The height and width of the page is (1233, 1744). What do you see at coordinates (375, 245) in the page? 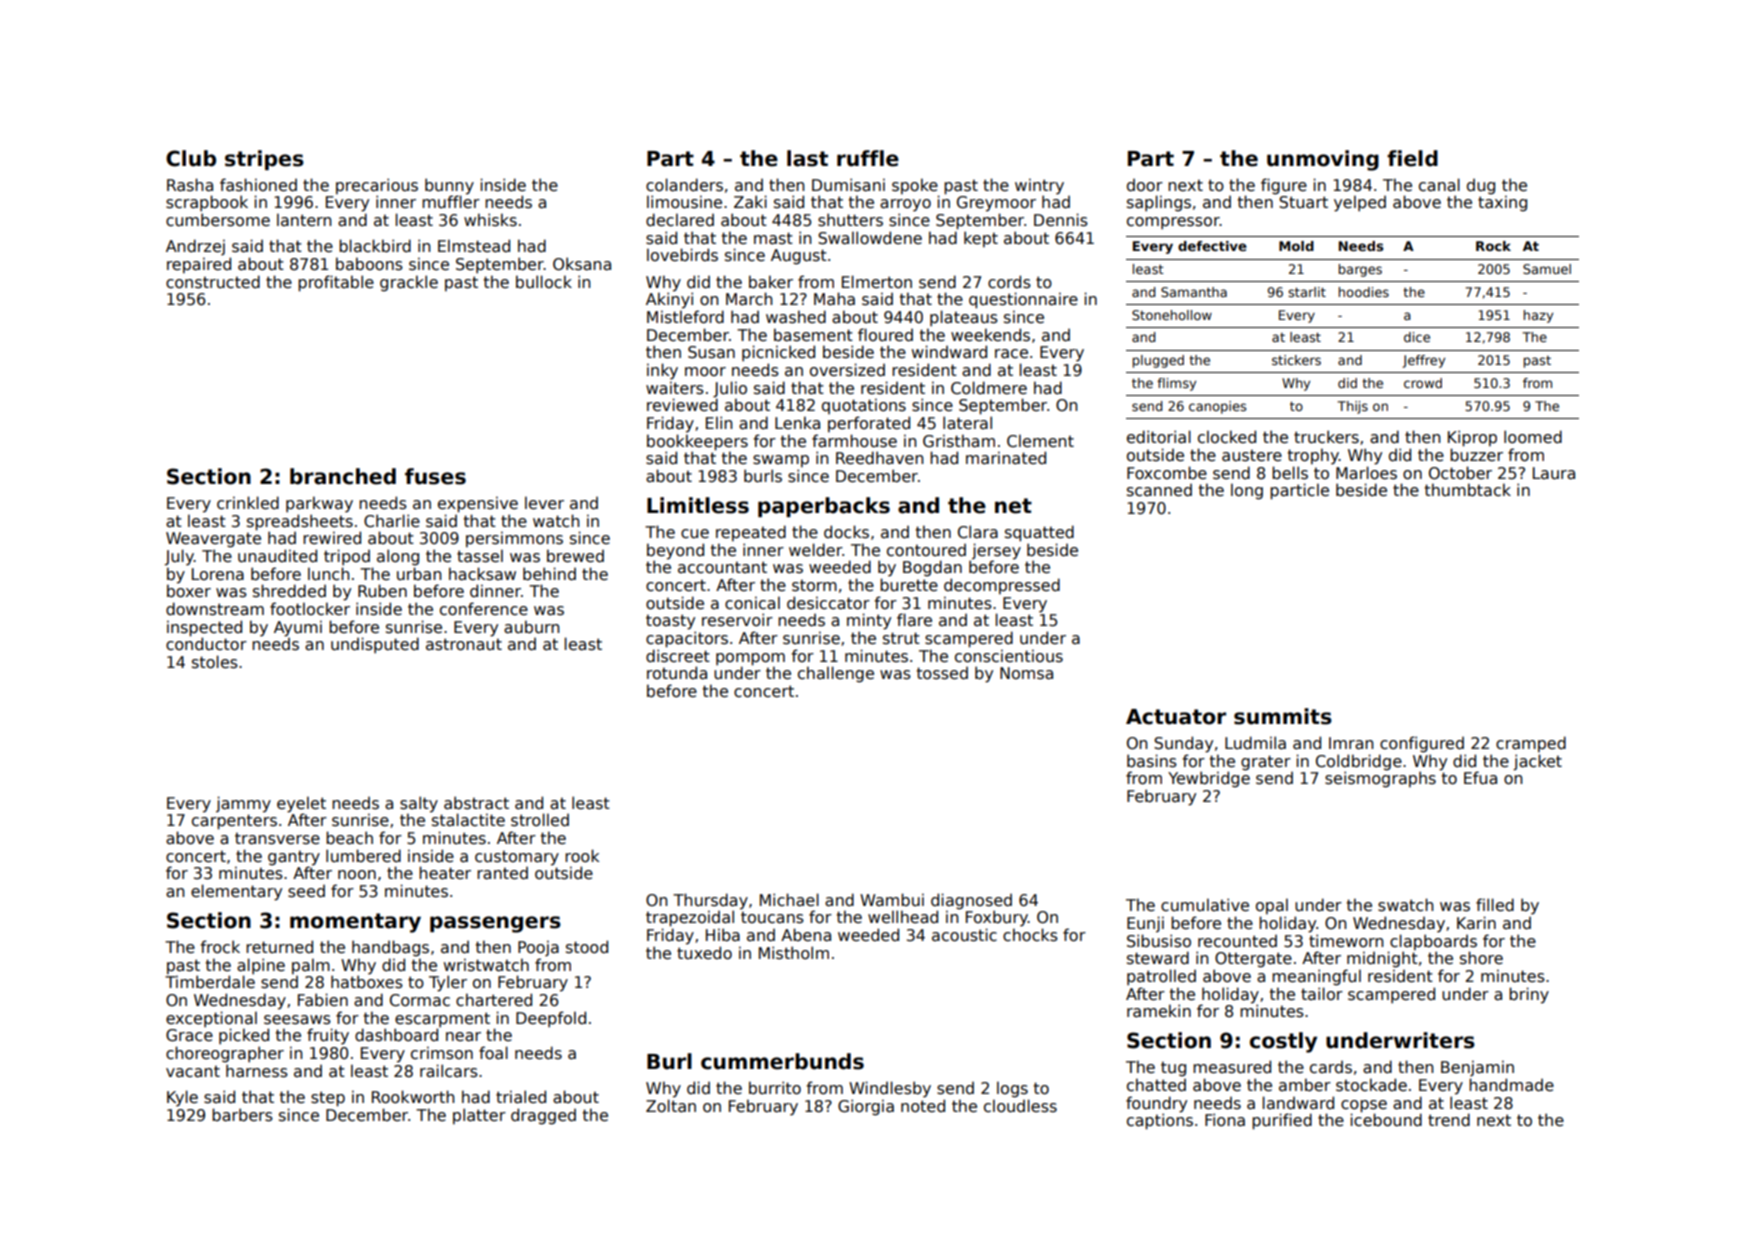
I see `blackbird` at bounding box center [375, 245].
